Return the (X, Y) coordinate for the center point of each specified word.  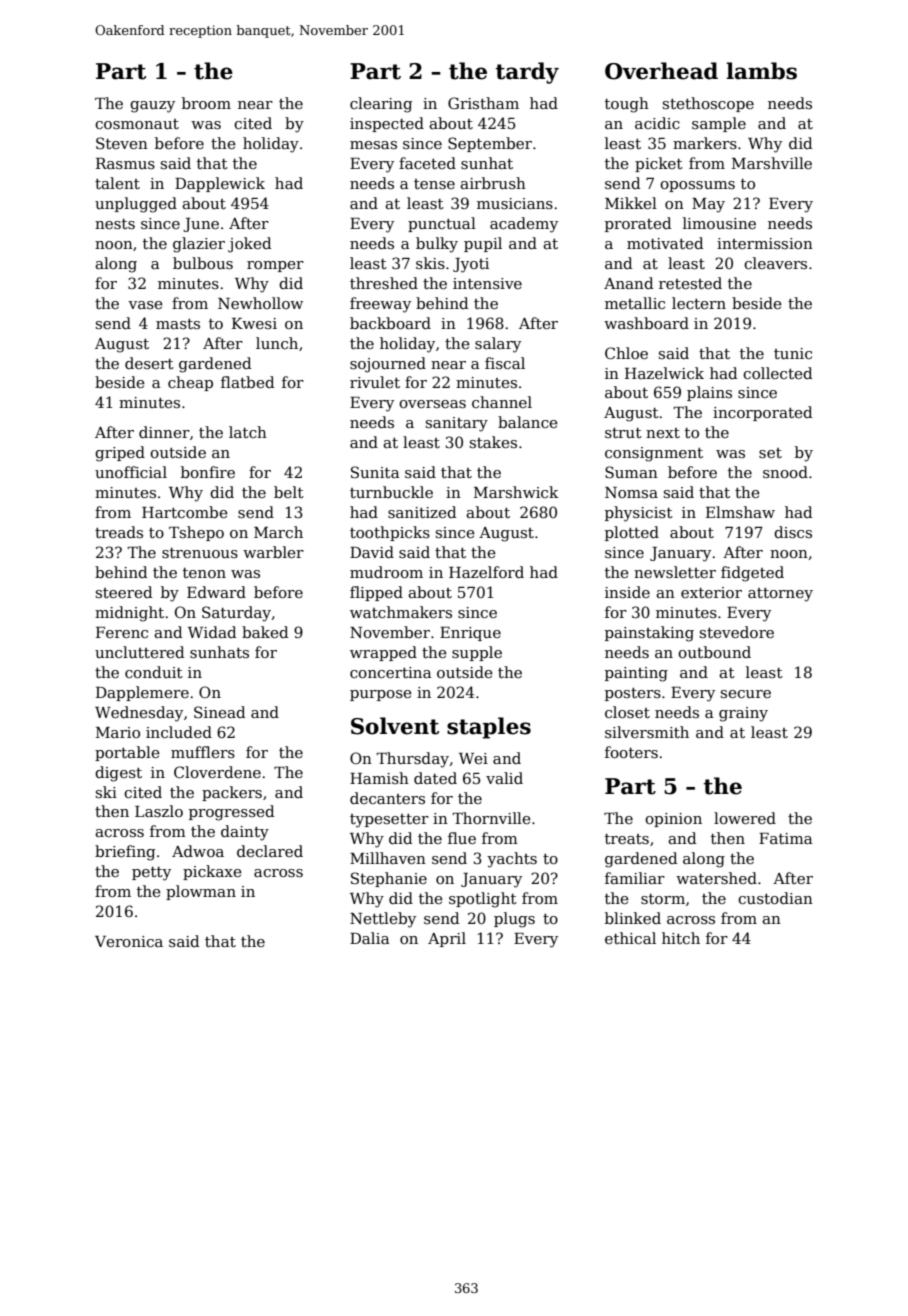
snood (785, 472)
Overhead (661, 71)
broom (206, 103)
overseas (432, 404)
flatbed (248, 382)
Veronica (129, 941)
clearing (381, 105)
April (447, 939)
